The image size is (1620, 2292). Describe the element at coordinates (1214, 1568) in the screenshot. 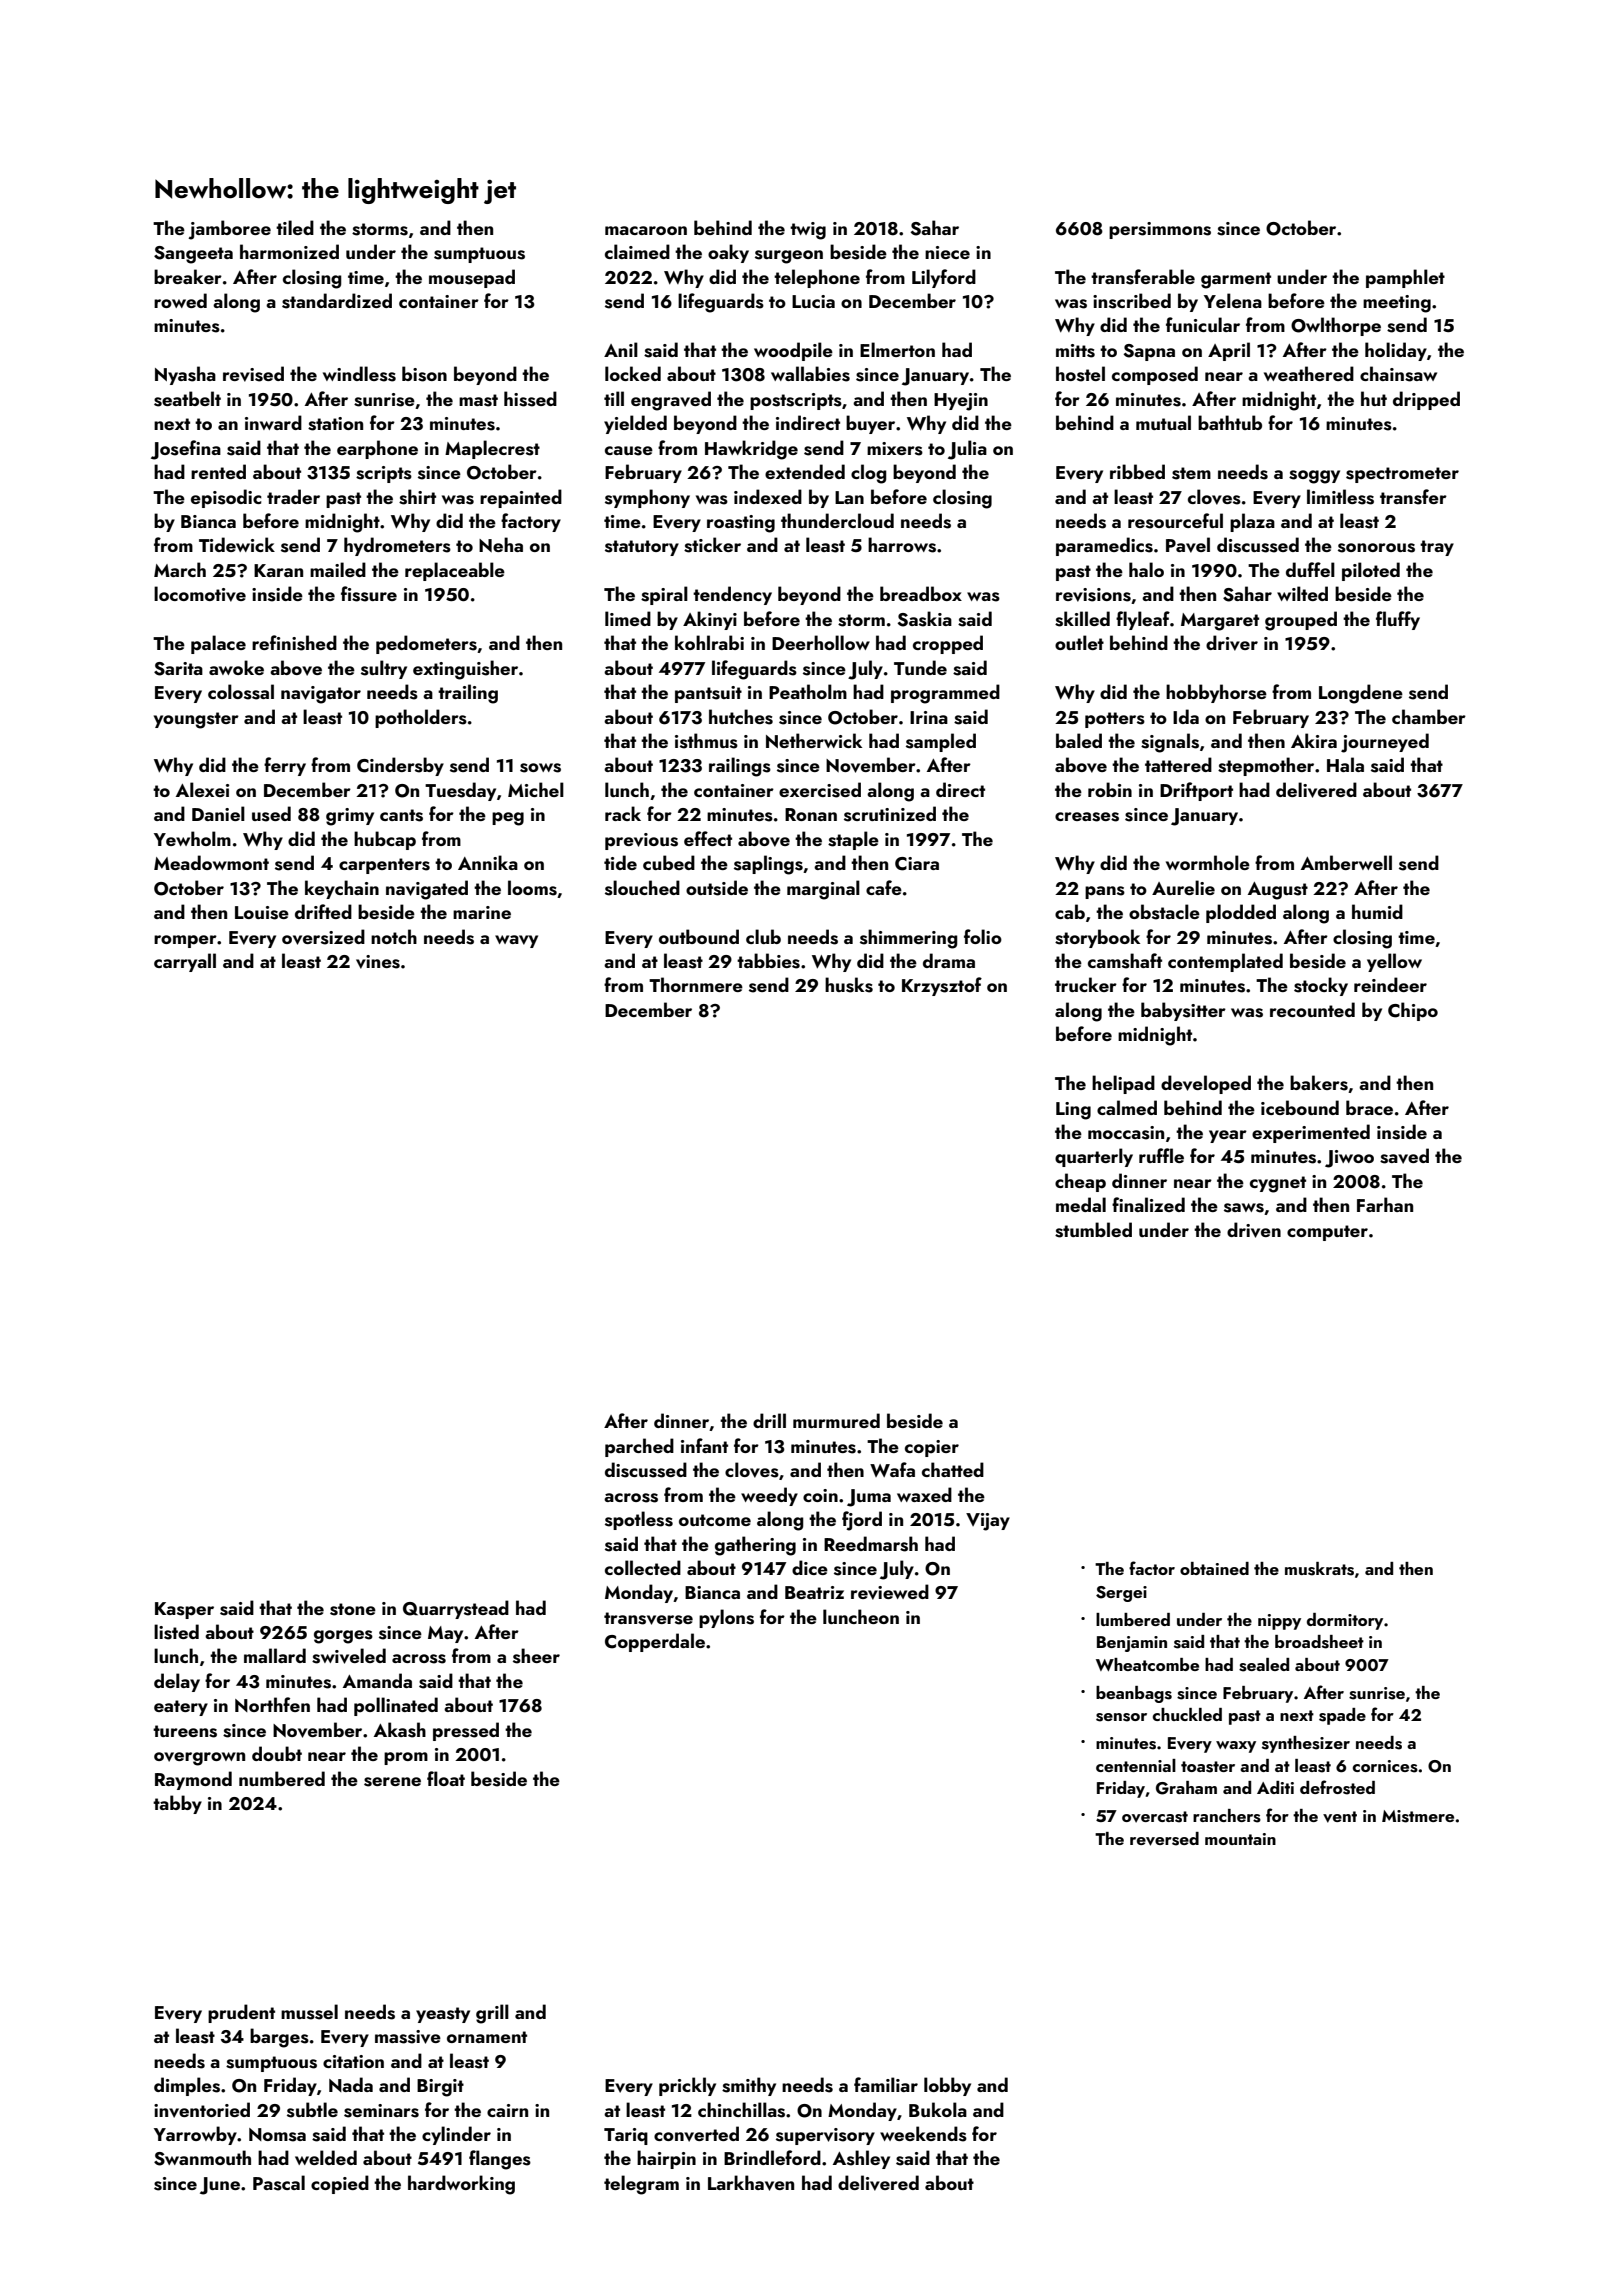

I see `obtained` at that location.
